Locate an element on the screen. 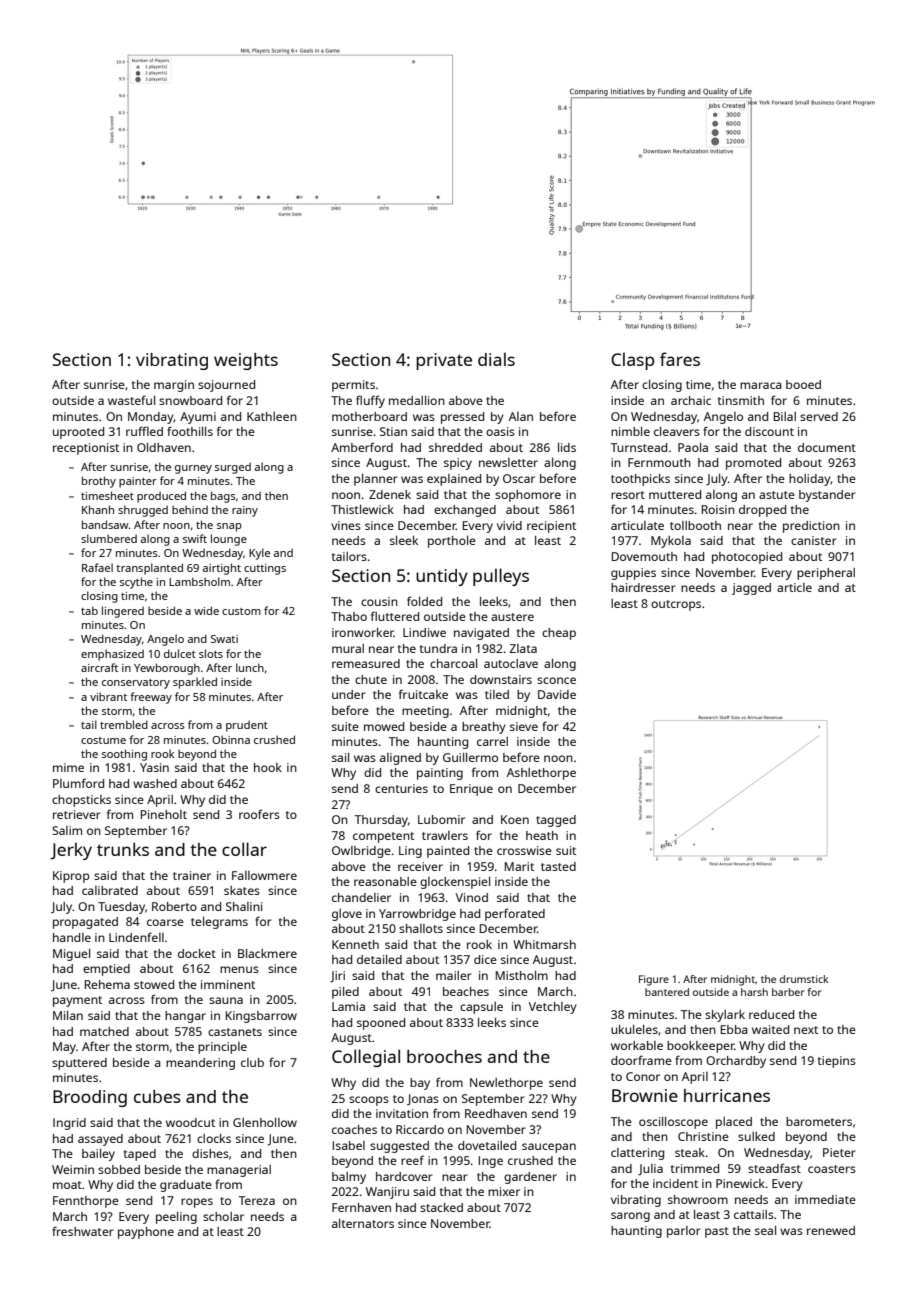 The height and width of the screenshot is (1316, 908). scythe is located at coordinates (136, 583).
